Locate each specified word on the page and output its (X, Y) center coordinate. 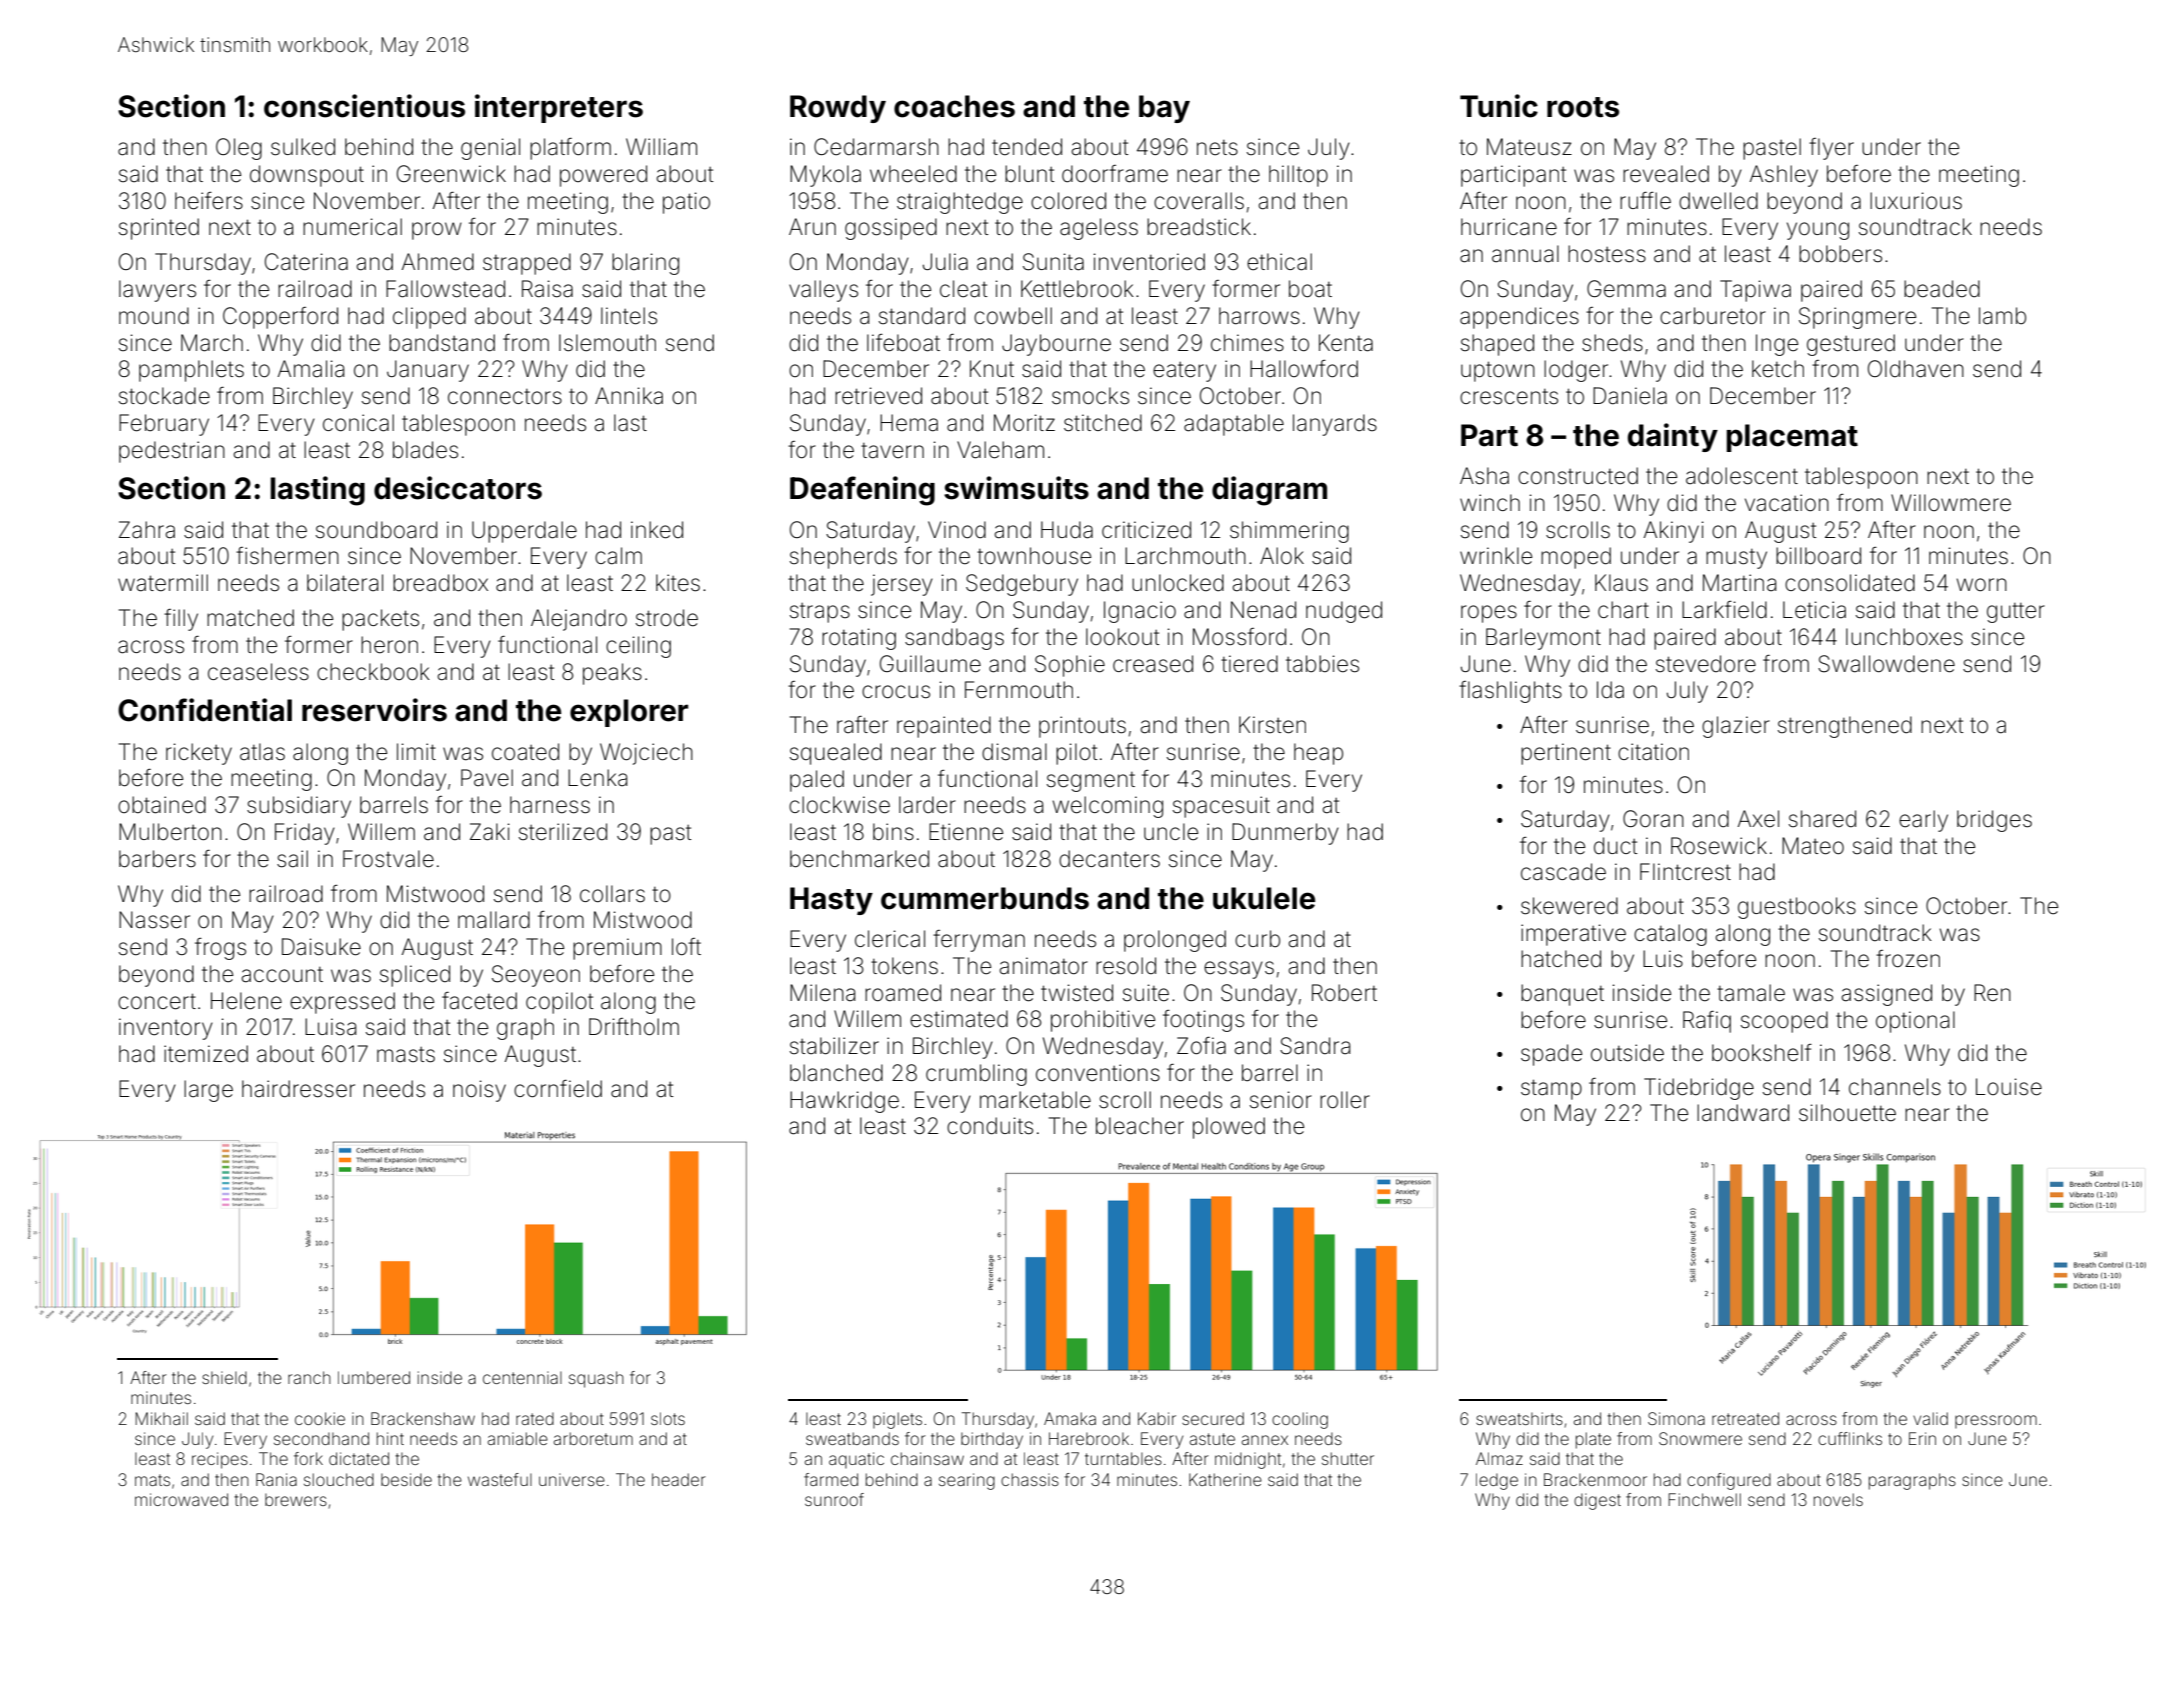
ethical (1279, 262)
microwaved (181, 1499)
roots (1583, 107)
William (661, 147)
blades (425, 450)
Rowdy (838, 109)
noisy (479, 1091)
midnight (1248, 1460)
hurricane (1509, 227)
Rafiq (1707, 1022)
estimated (959, 1019)
